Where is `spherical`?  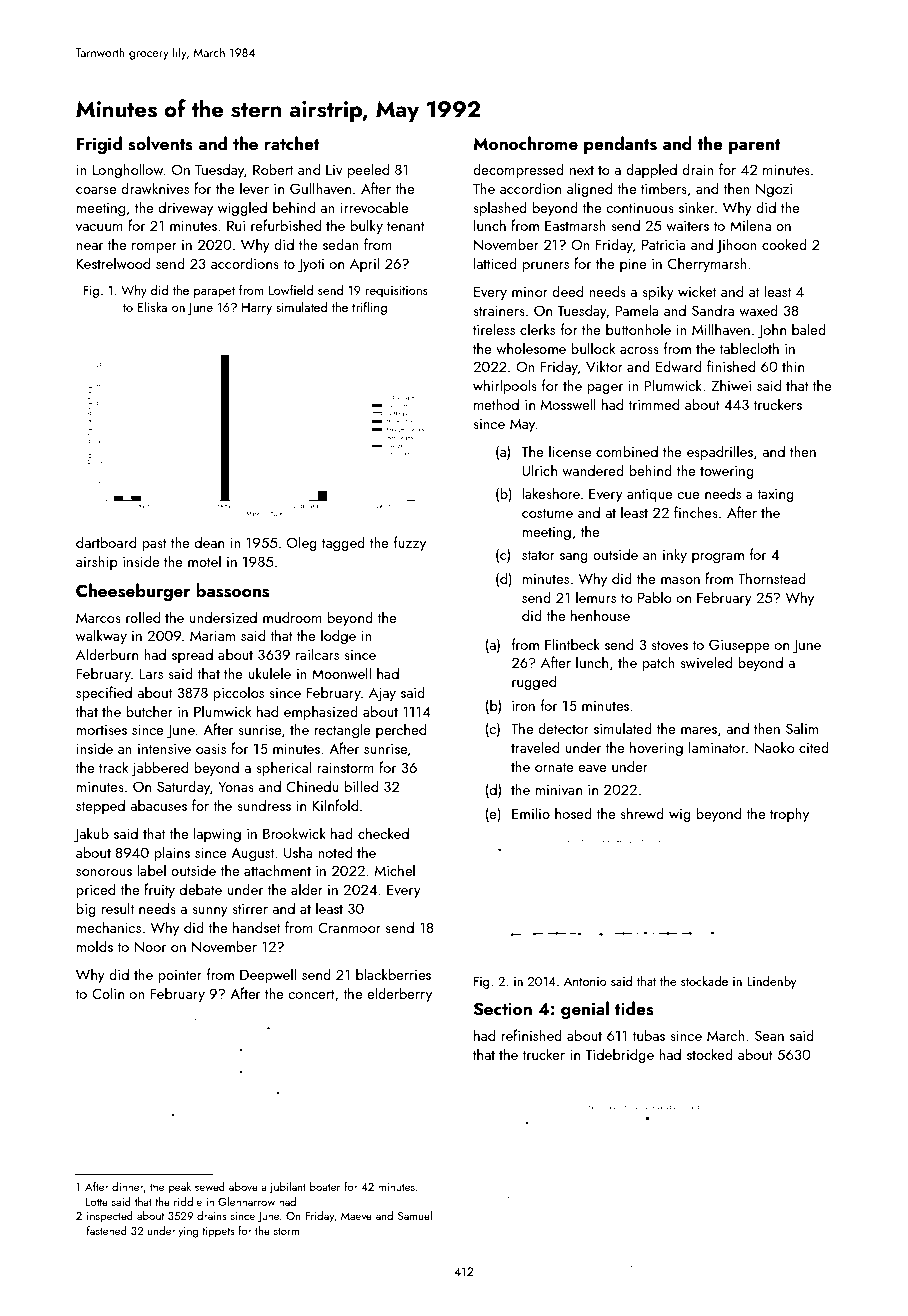
spherical is located at coordinates (283, 768).
